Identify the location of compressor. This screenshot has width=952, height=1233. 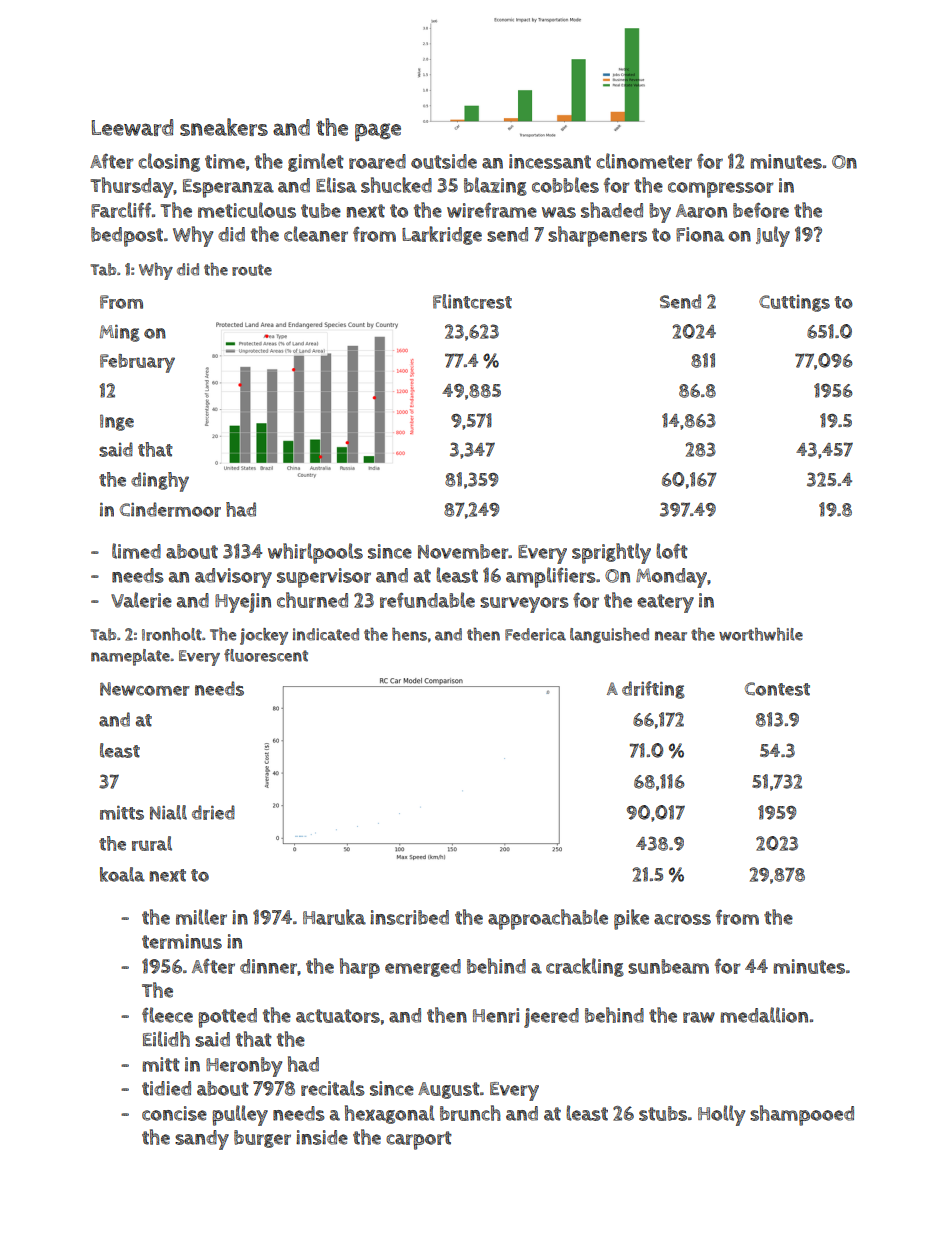
(721, 190).
